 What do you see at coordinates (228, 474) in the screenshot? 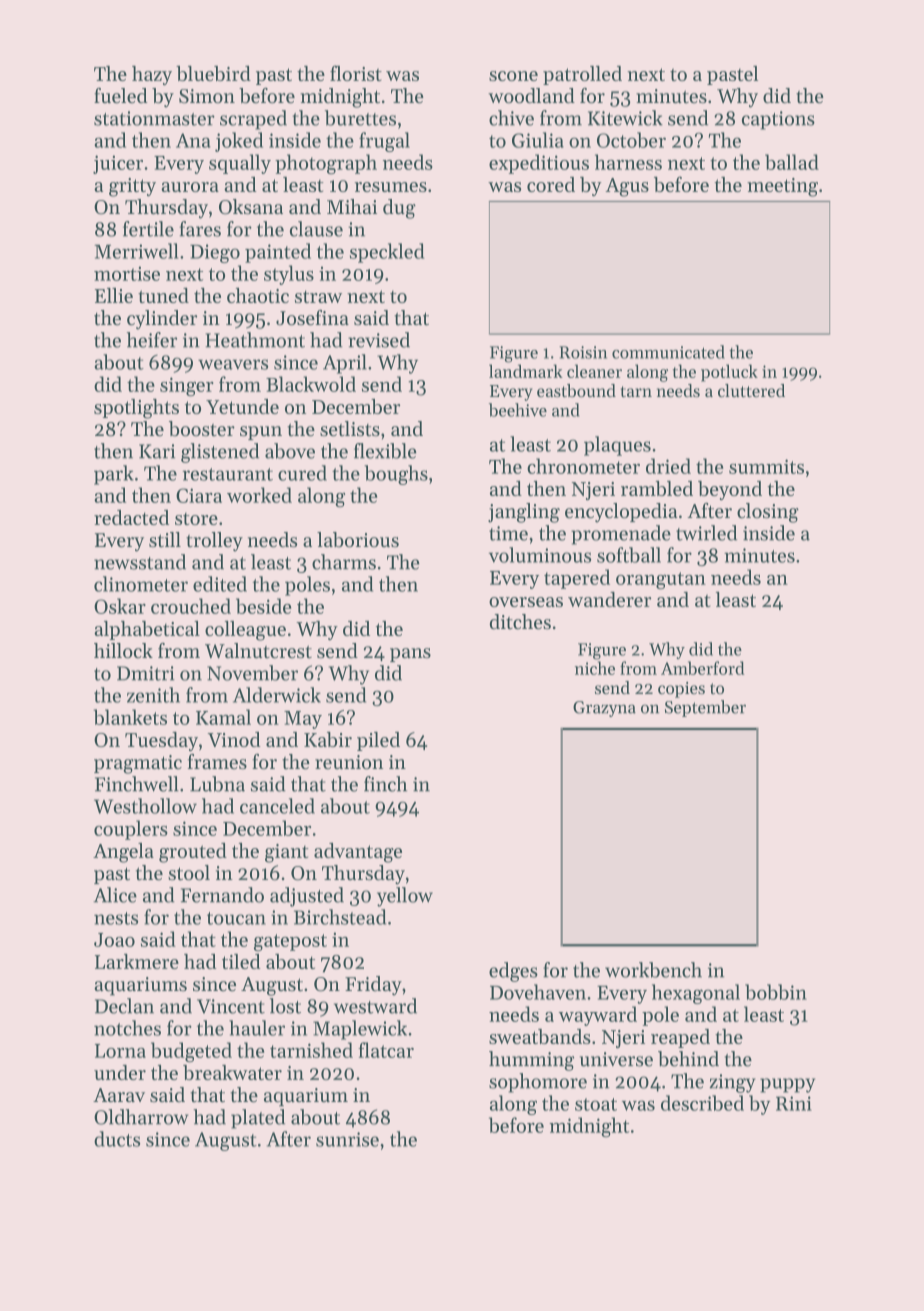
I see `restaurant` at bounding box center [228, 474].
